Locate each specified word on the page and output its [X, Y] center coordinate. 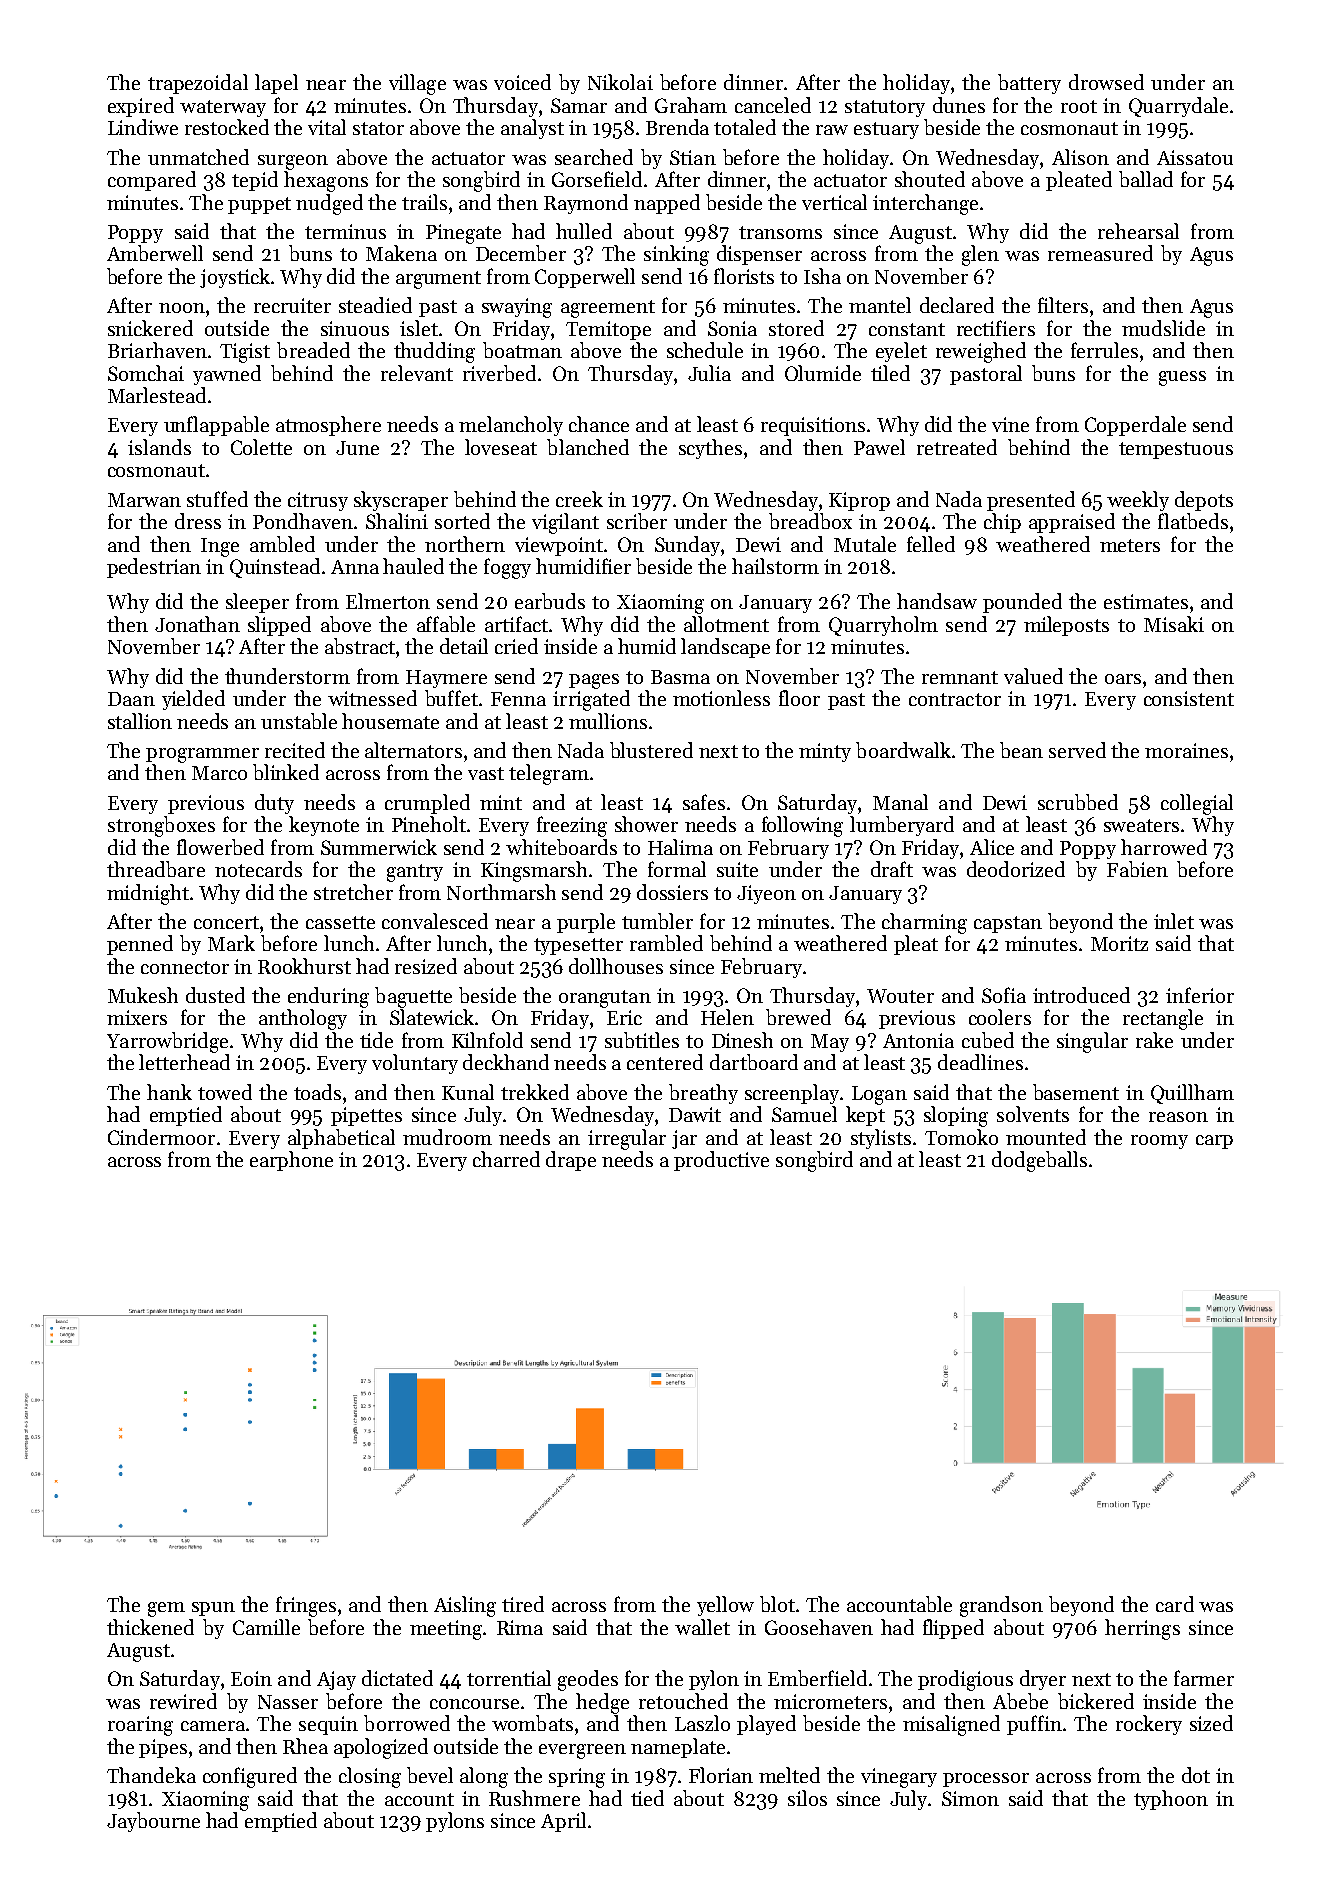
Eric [624, 1017]
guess [1182, 378]
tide [376, 1040]
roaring [140, 1726]
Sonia [732, 328]
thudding [434, 352]
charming [924, 923]
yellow [725, 1606]
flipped [953, 1629]
